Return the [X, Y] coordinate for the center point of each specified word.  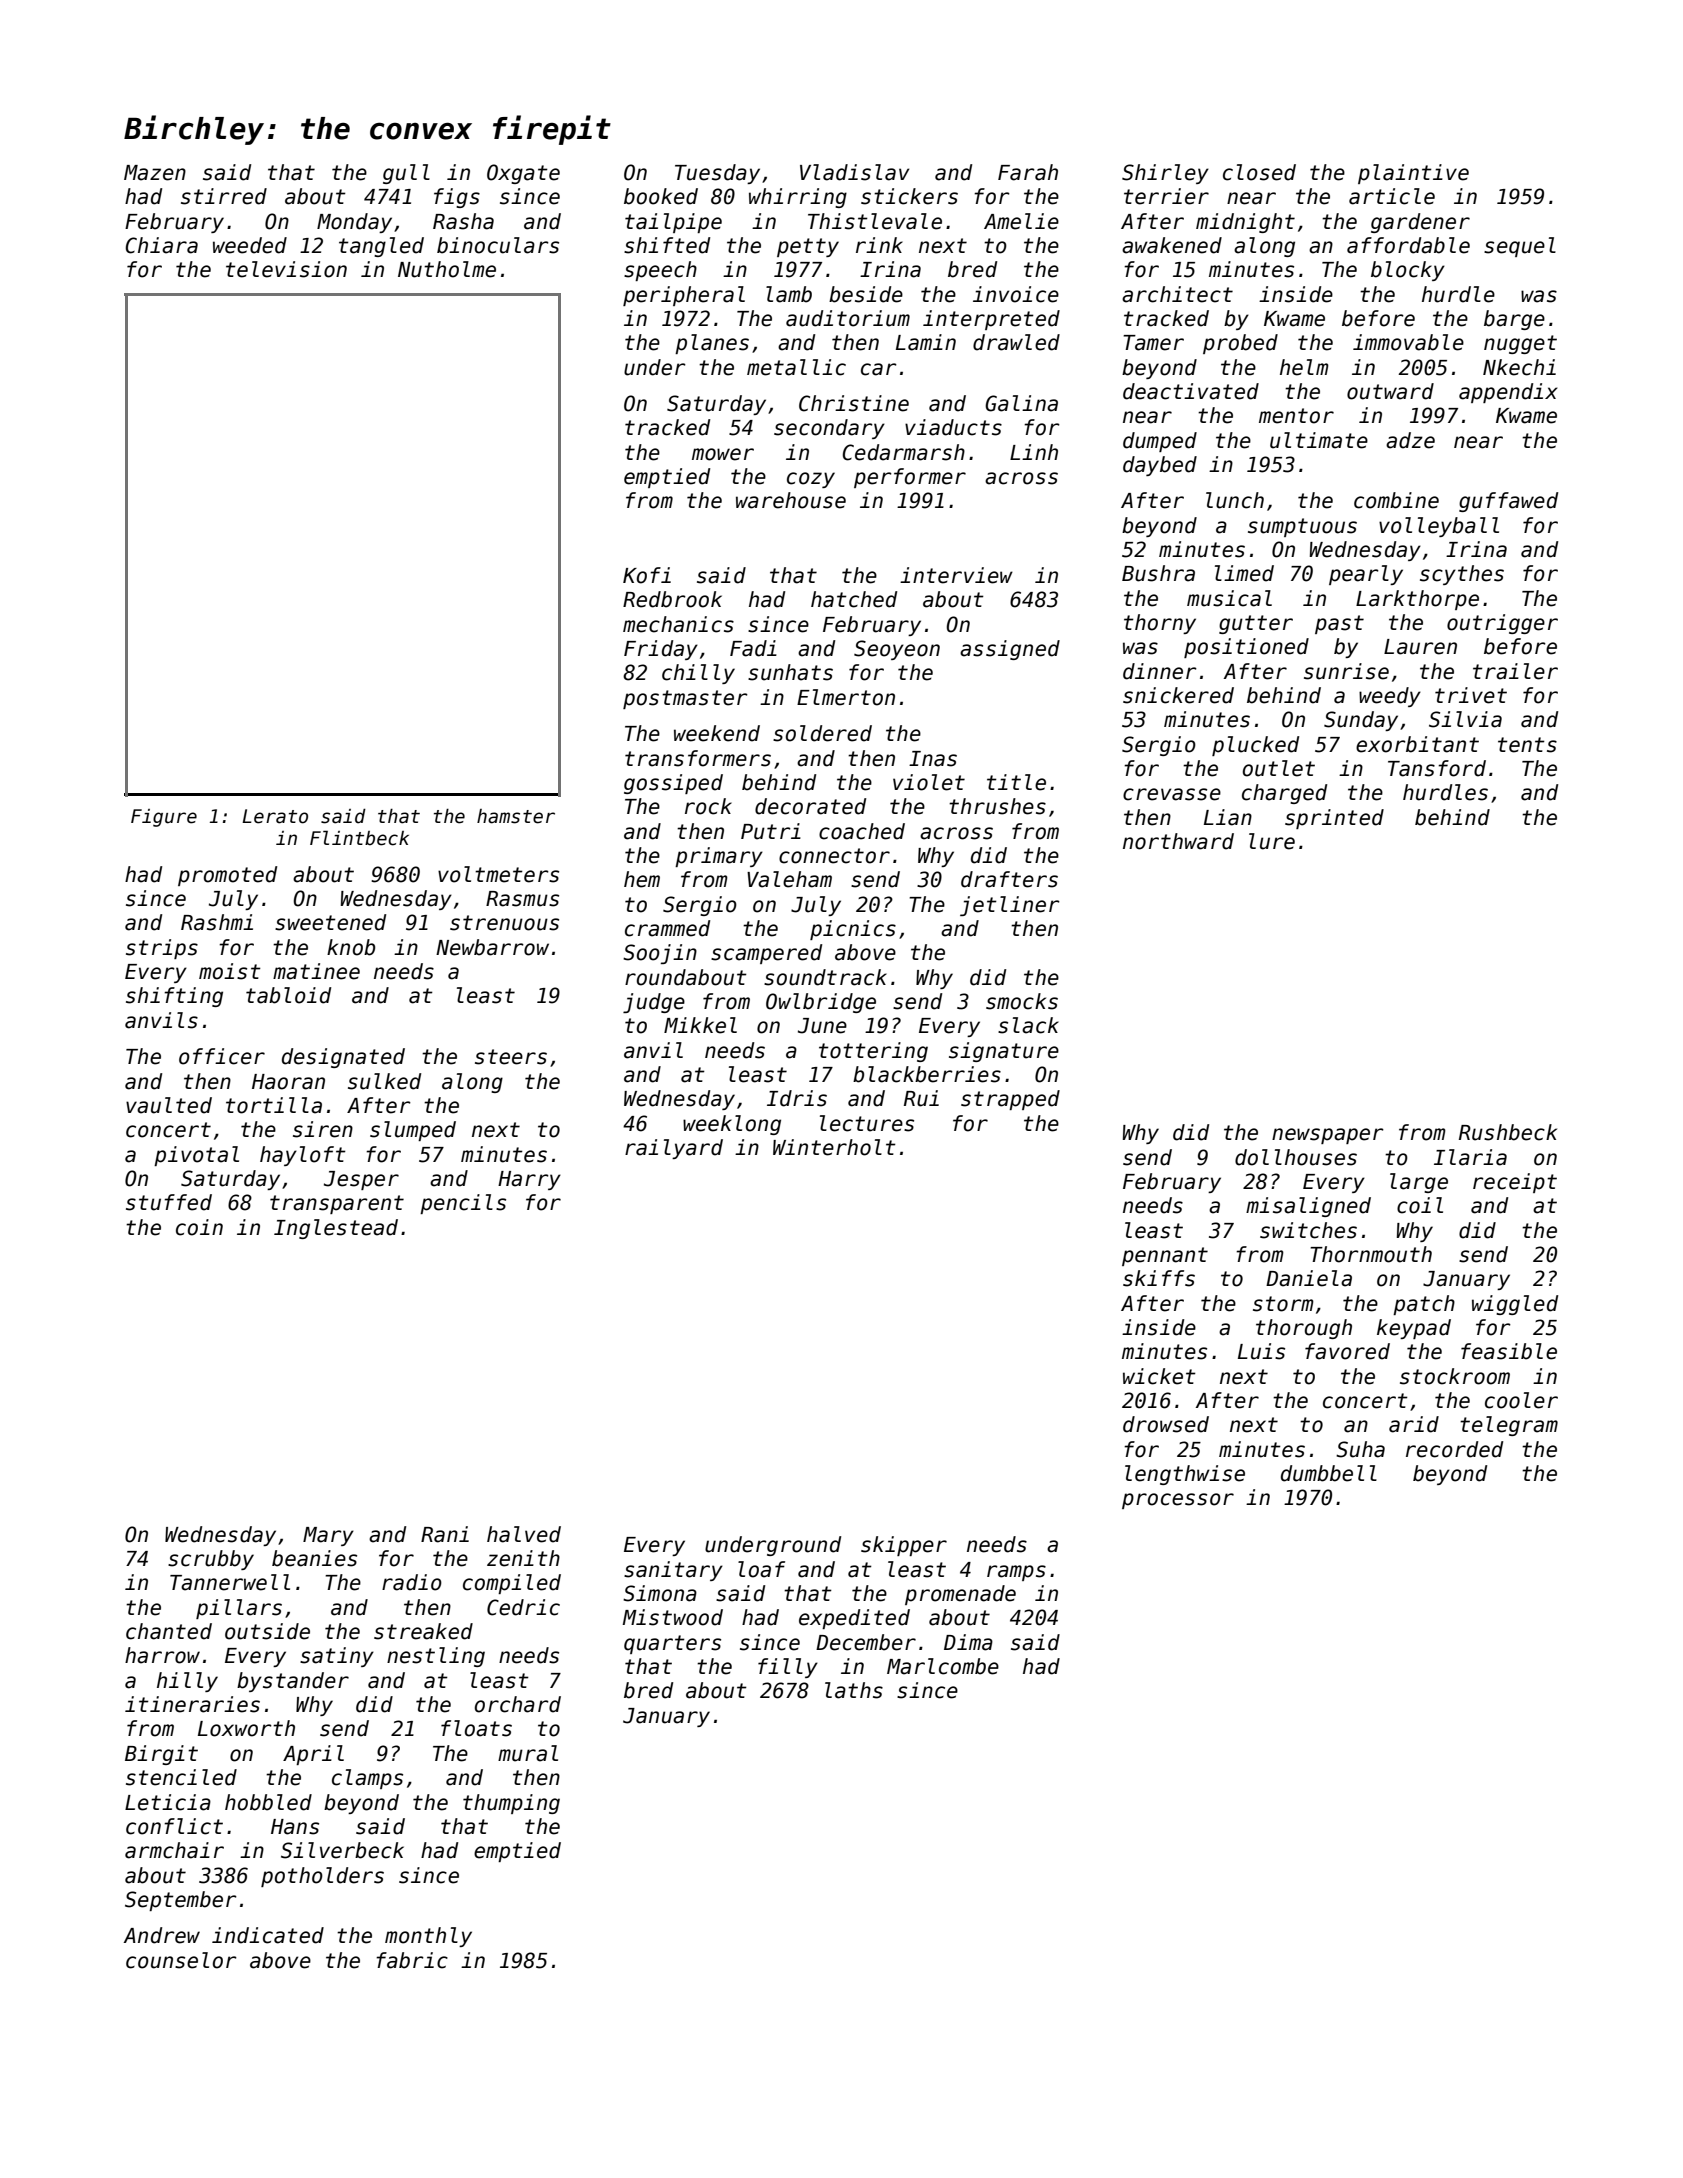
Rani [445, 1534]
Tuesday [717, 174]
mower [723, 454]
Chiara [162, 245]
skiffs [1159, 1278]
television [286, 269]
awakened [1172, 245]
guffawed [1508, 502]
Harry [529, 1180]
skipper [904, 1546]
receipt [1515, 1183]
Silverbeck [342, 1850]
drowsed [1166, 1424]
